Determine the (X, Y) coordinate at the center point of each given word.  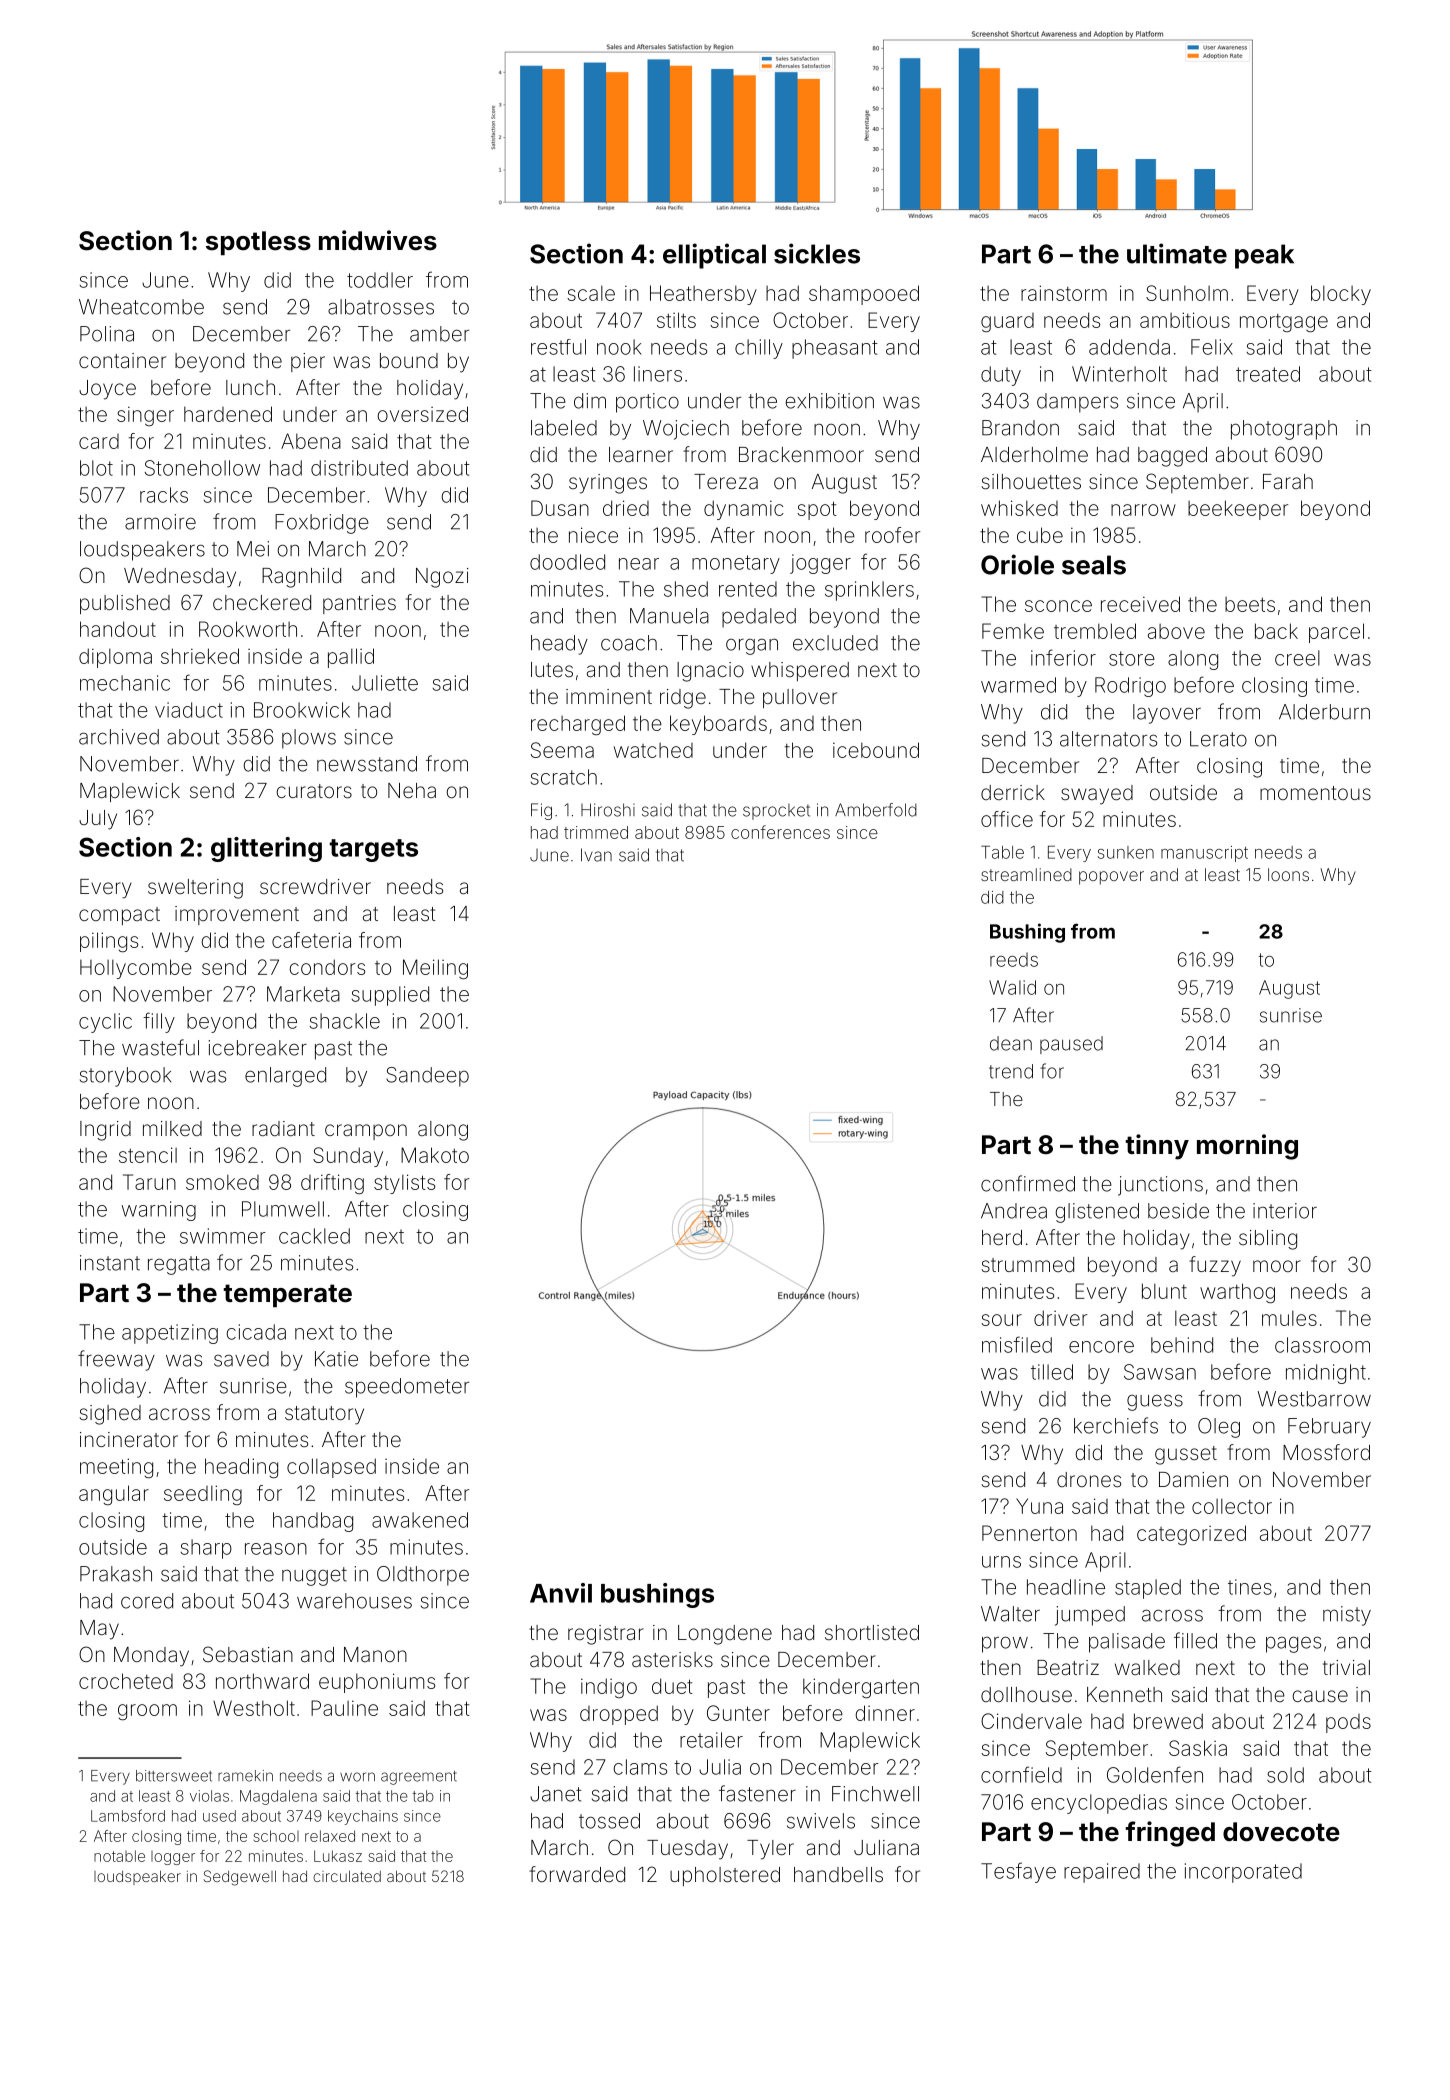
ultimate (1177, 253)
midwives (378, 240)
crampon (366, 1132)
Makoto (435, 1155)
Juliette (385, 683)
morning (1247, 1147)
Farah (1288, 481)
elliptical (714, 256)
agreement (419, 1778)
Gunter (738, 1713)
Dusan (560, 508)
